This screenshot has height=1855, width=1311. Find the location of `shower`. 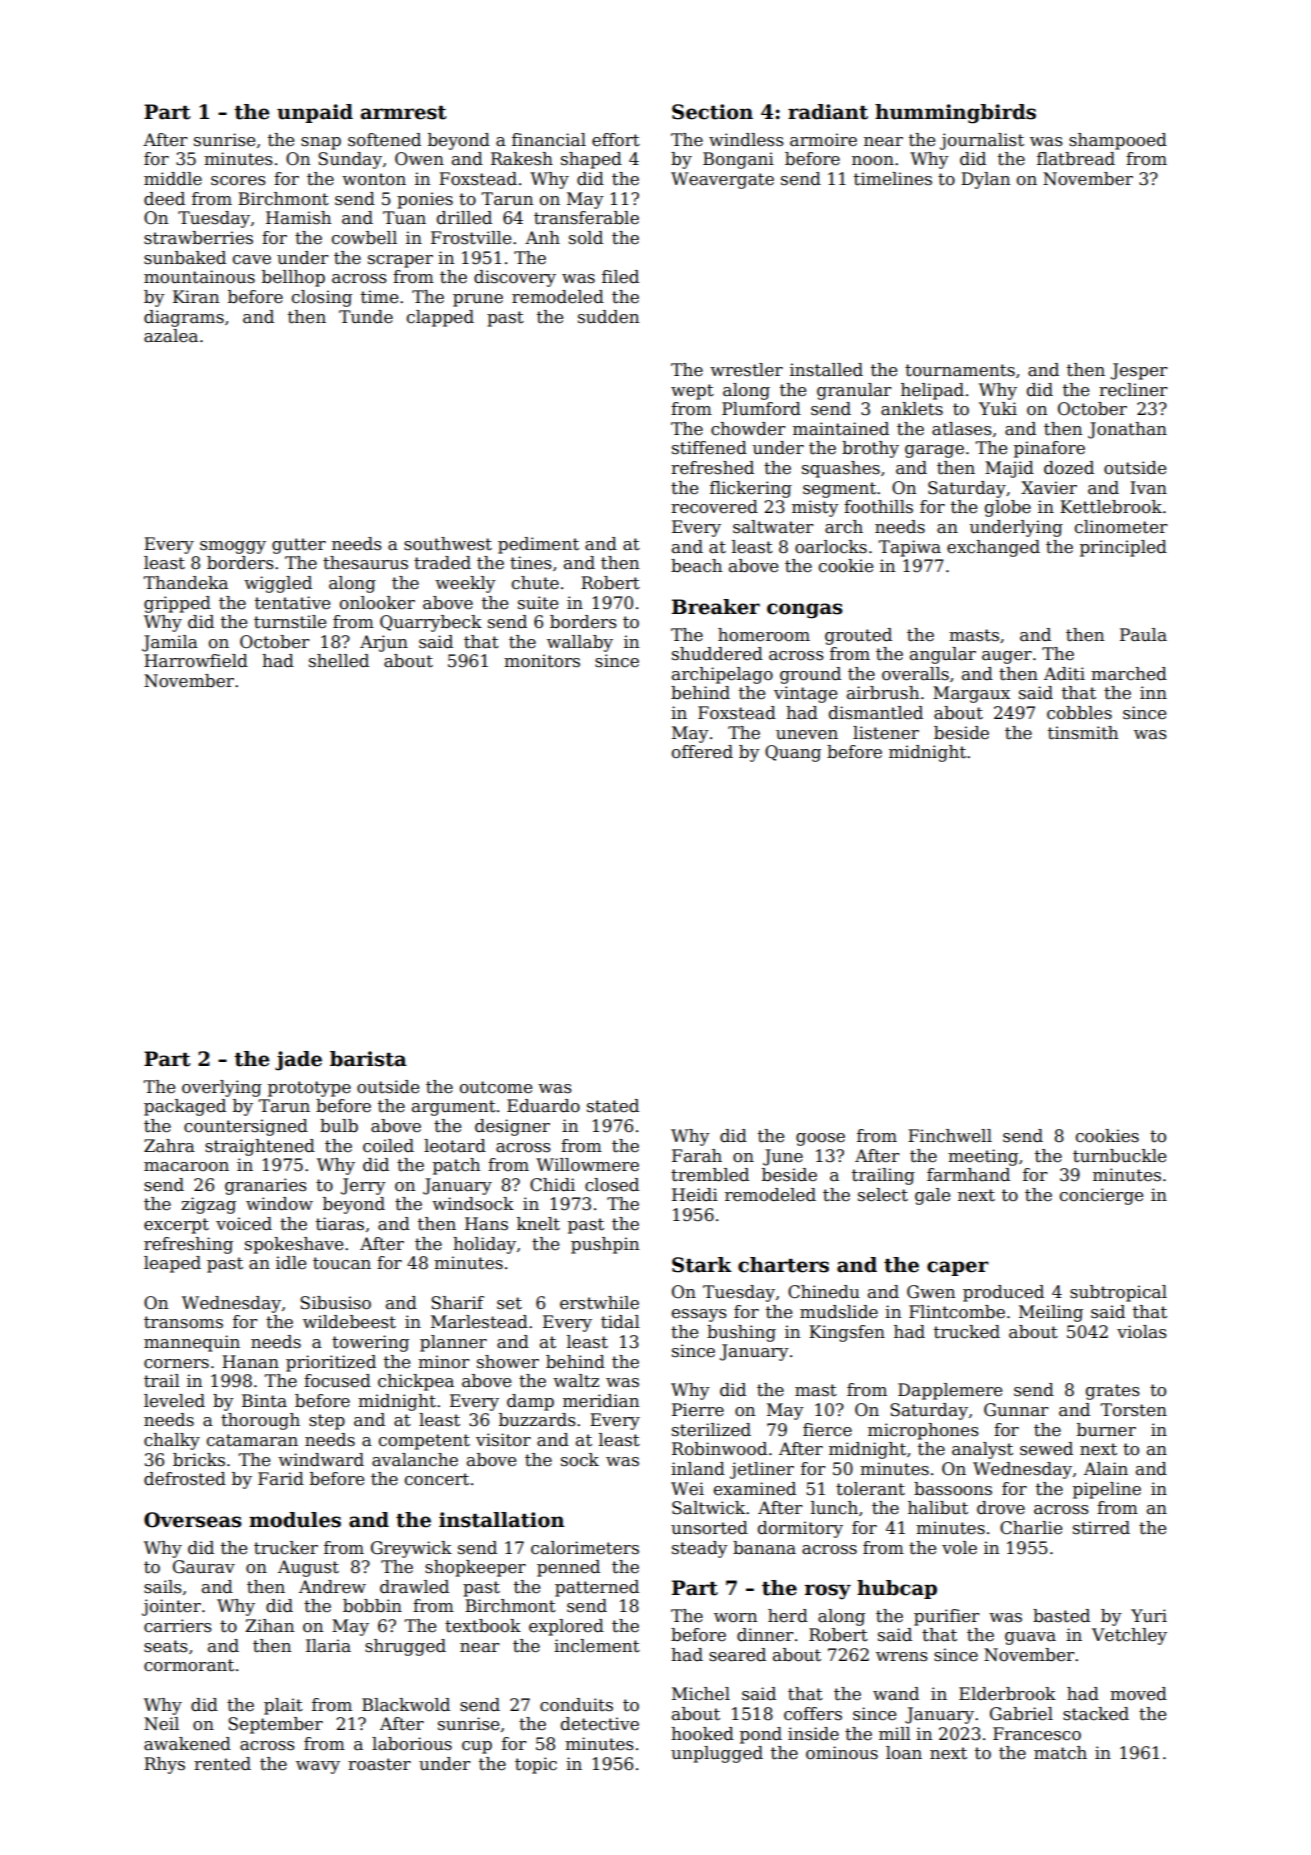

shower is located at coordinates (508, 1362).
